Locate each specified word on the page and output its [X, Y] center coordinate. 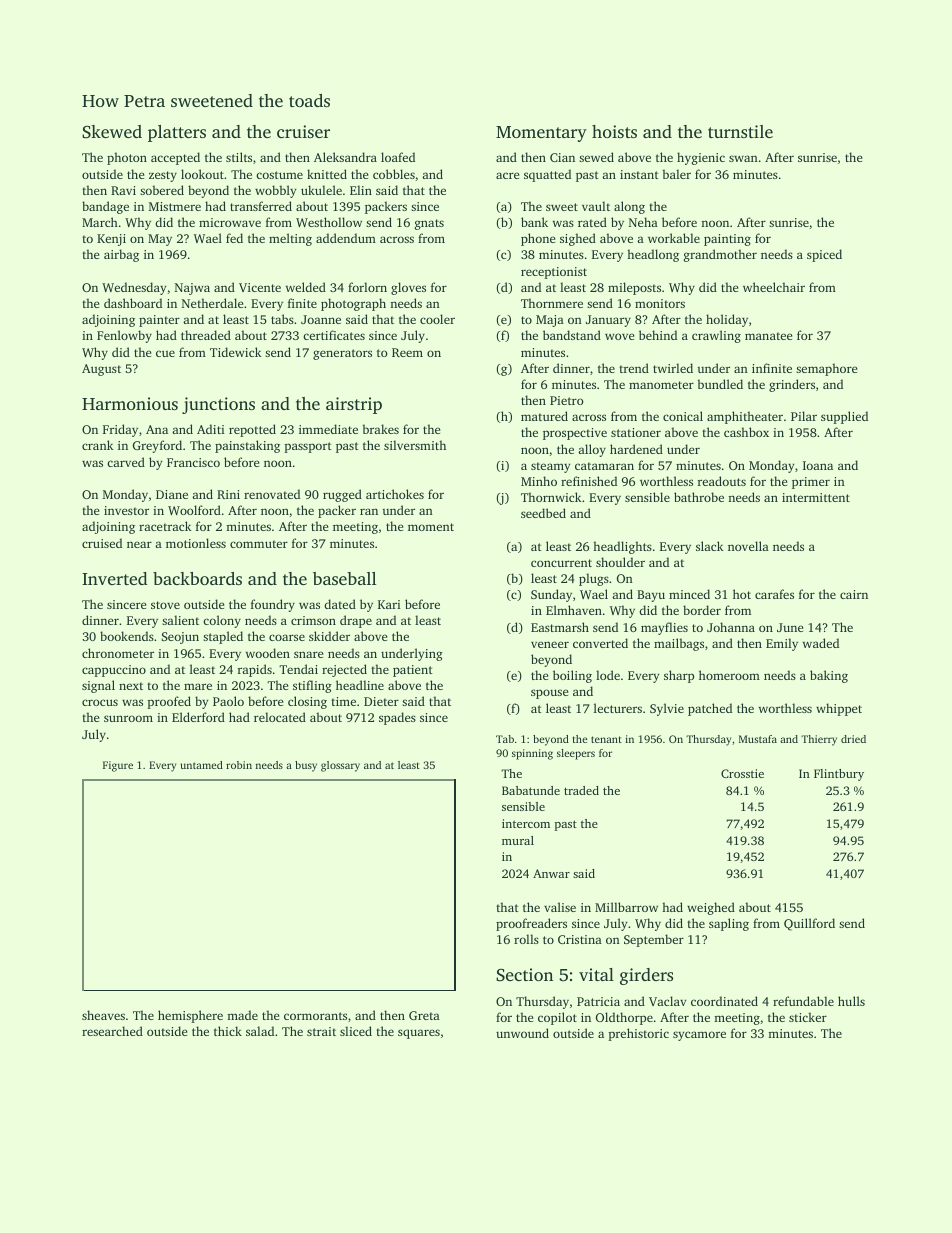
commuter [259, 544]
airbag [121, 255]
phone [538, 239]
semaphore [826, 369]
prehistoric [638, 1034]
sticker [808, 1017]
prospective [575, 434]
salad [260, 1031]
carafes [774, 594]
